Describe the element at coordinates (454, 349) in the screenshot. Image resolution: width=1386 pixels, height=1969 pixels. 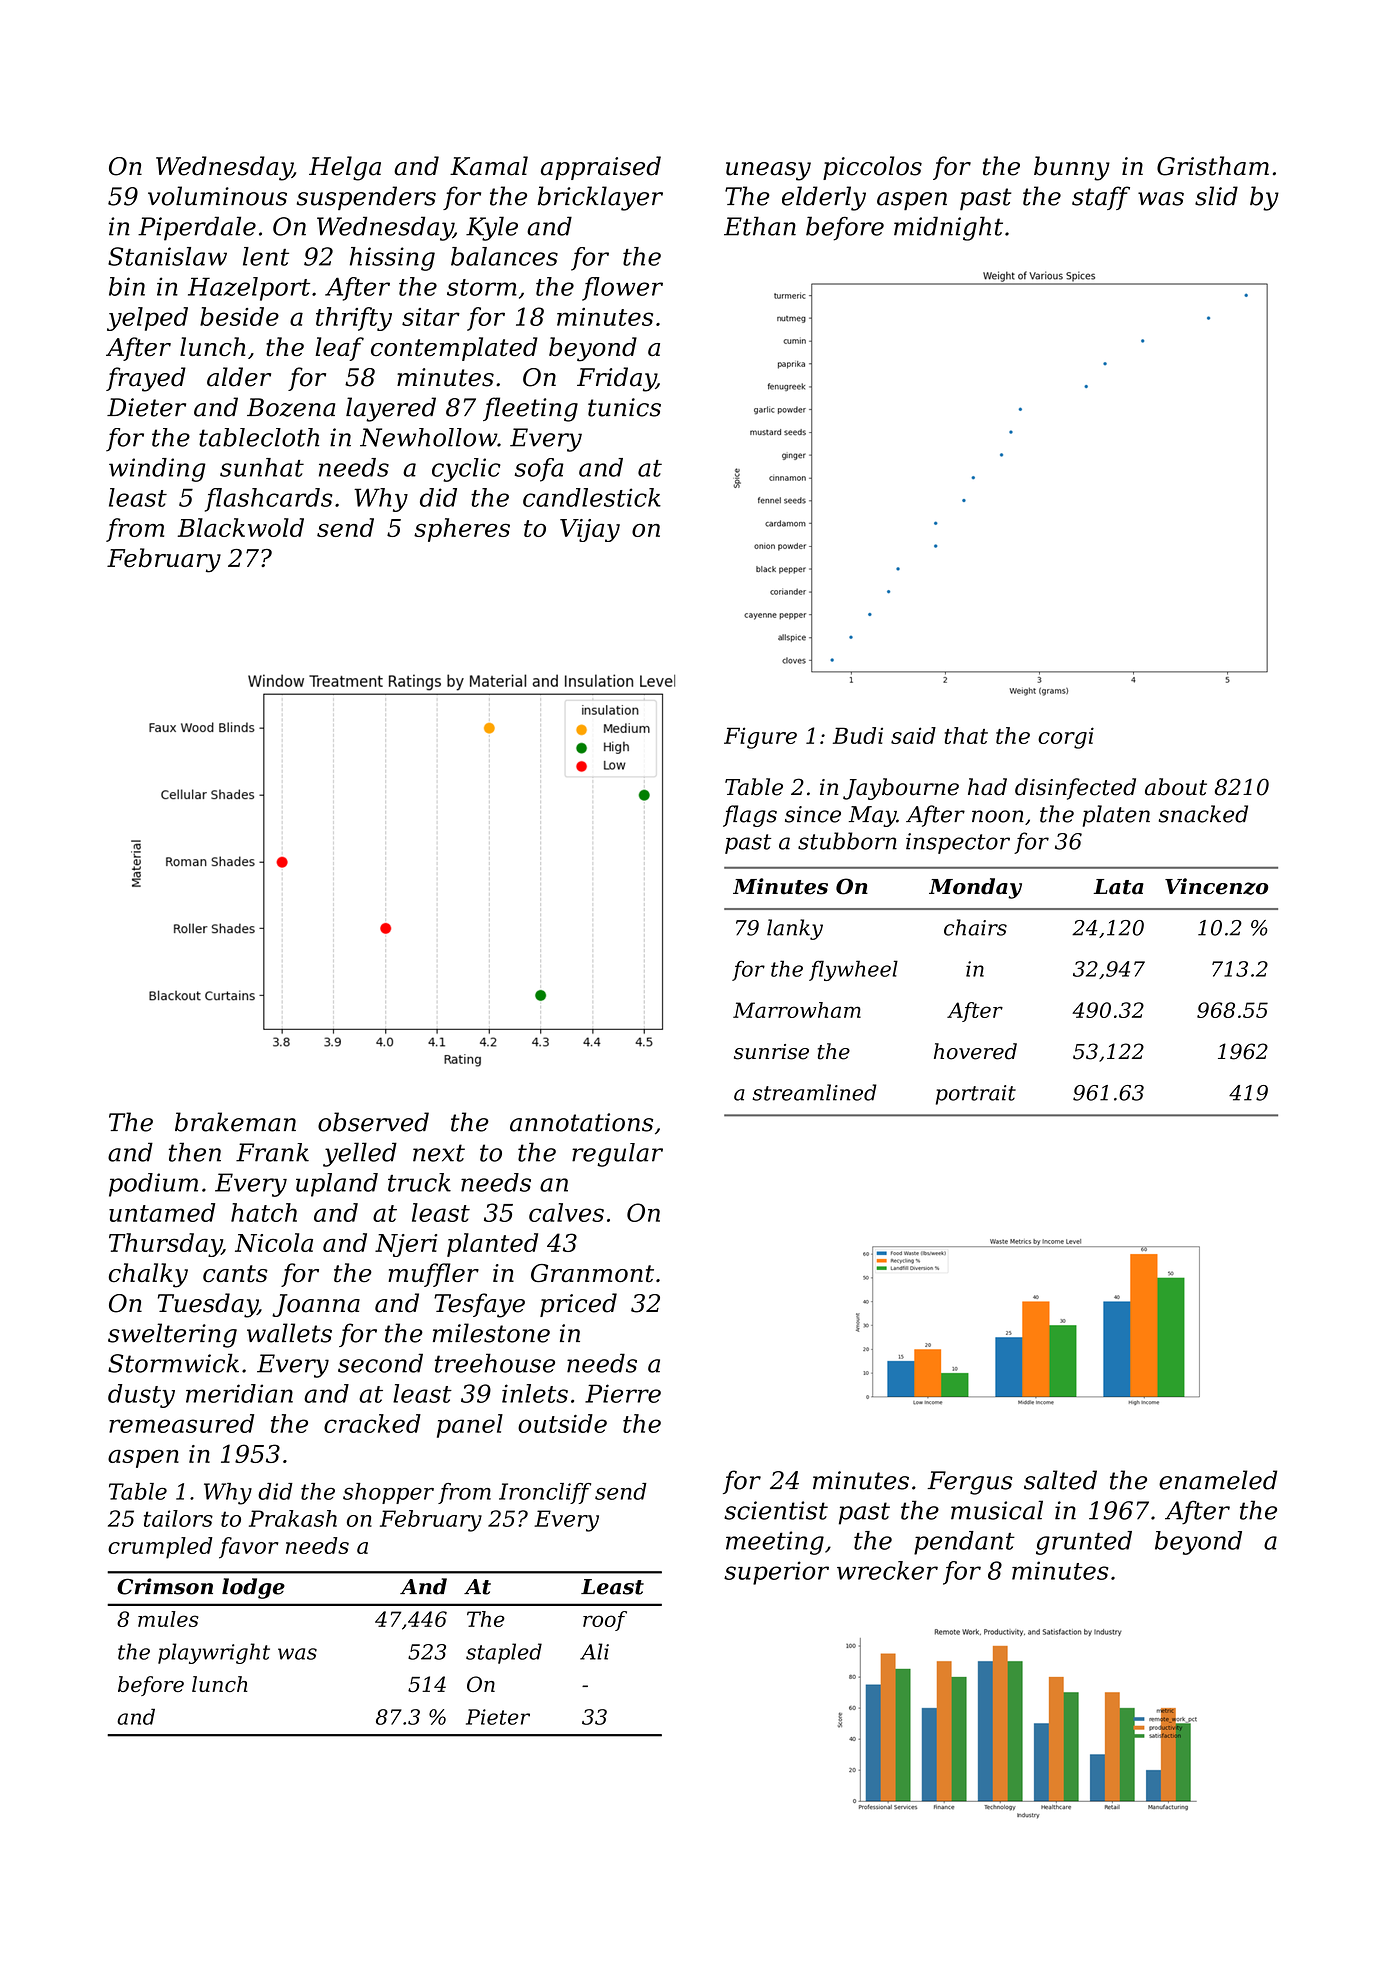
I see `contemplated` at that location.
